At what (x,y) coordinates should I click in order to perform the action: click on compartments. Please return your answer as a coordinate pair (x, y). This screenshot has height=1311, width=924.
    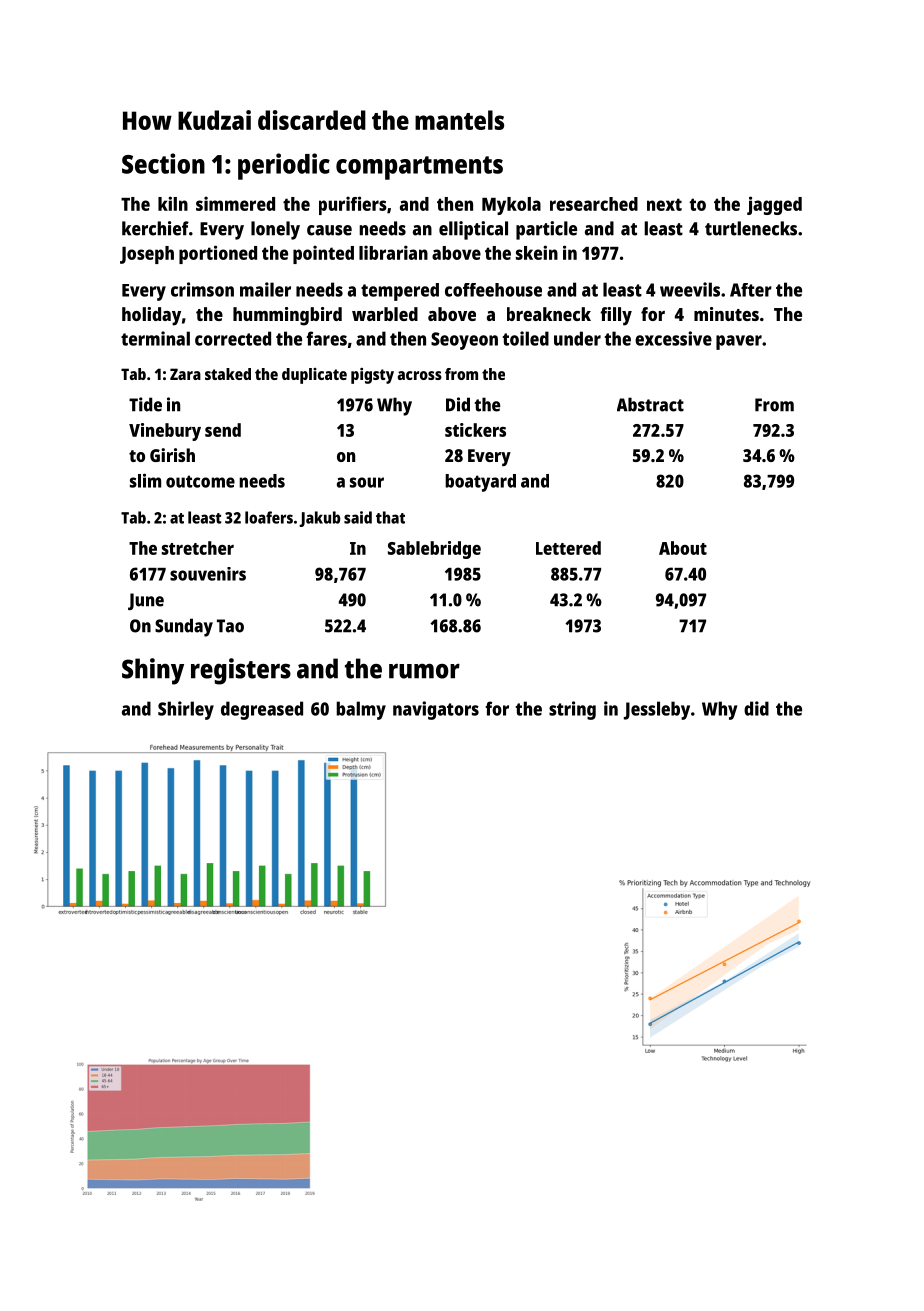
    Looking at the image, I should click on (419, 168).
